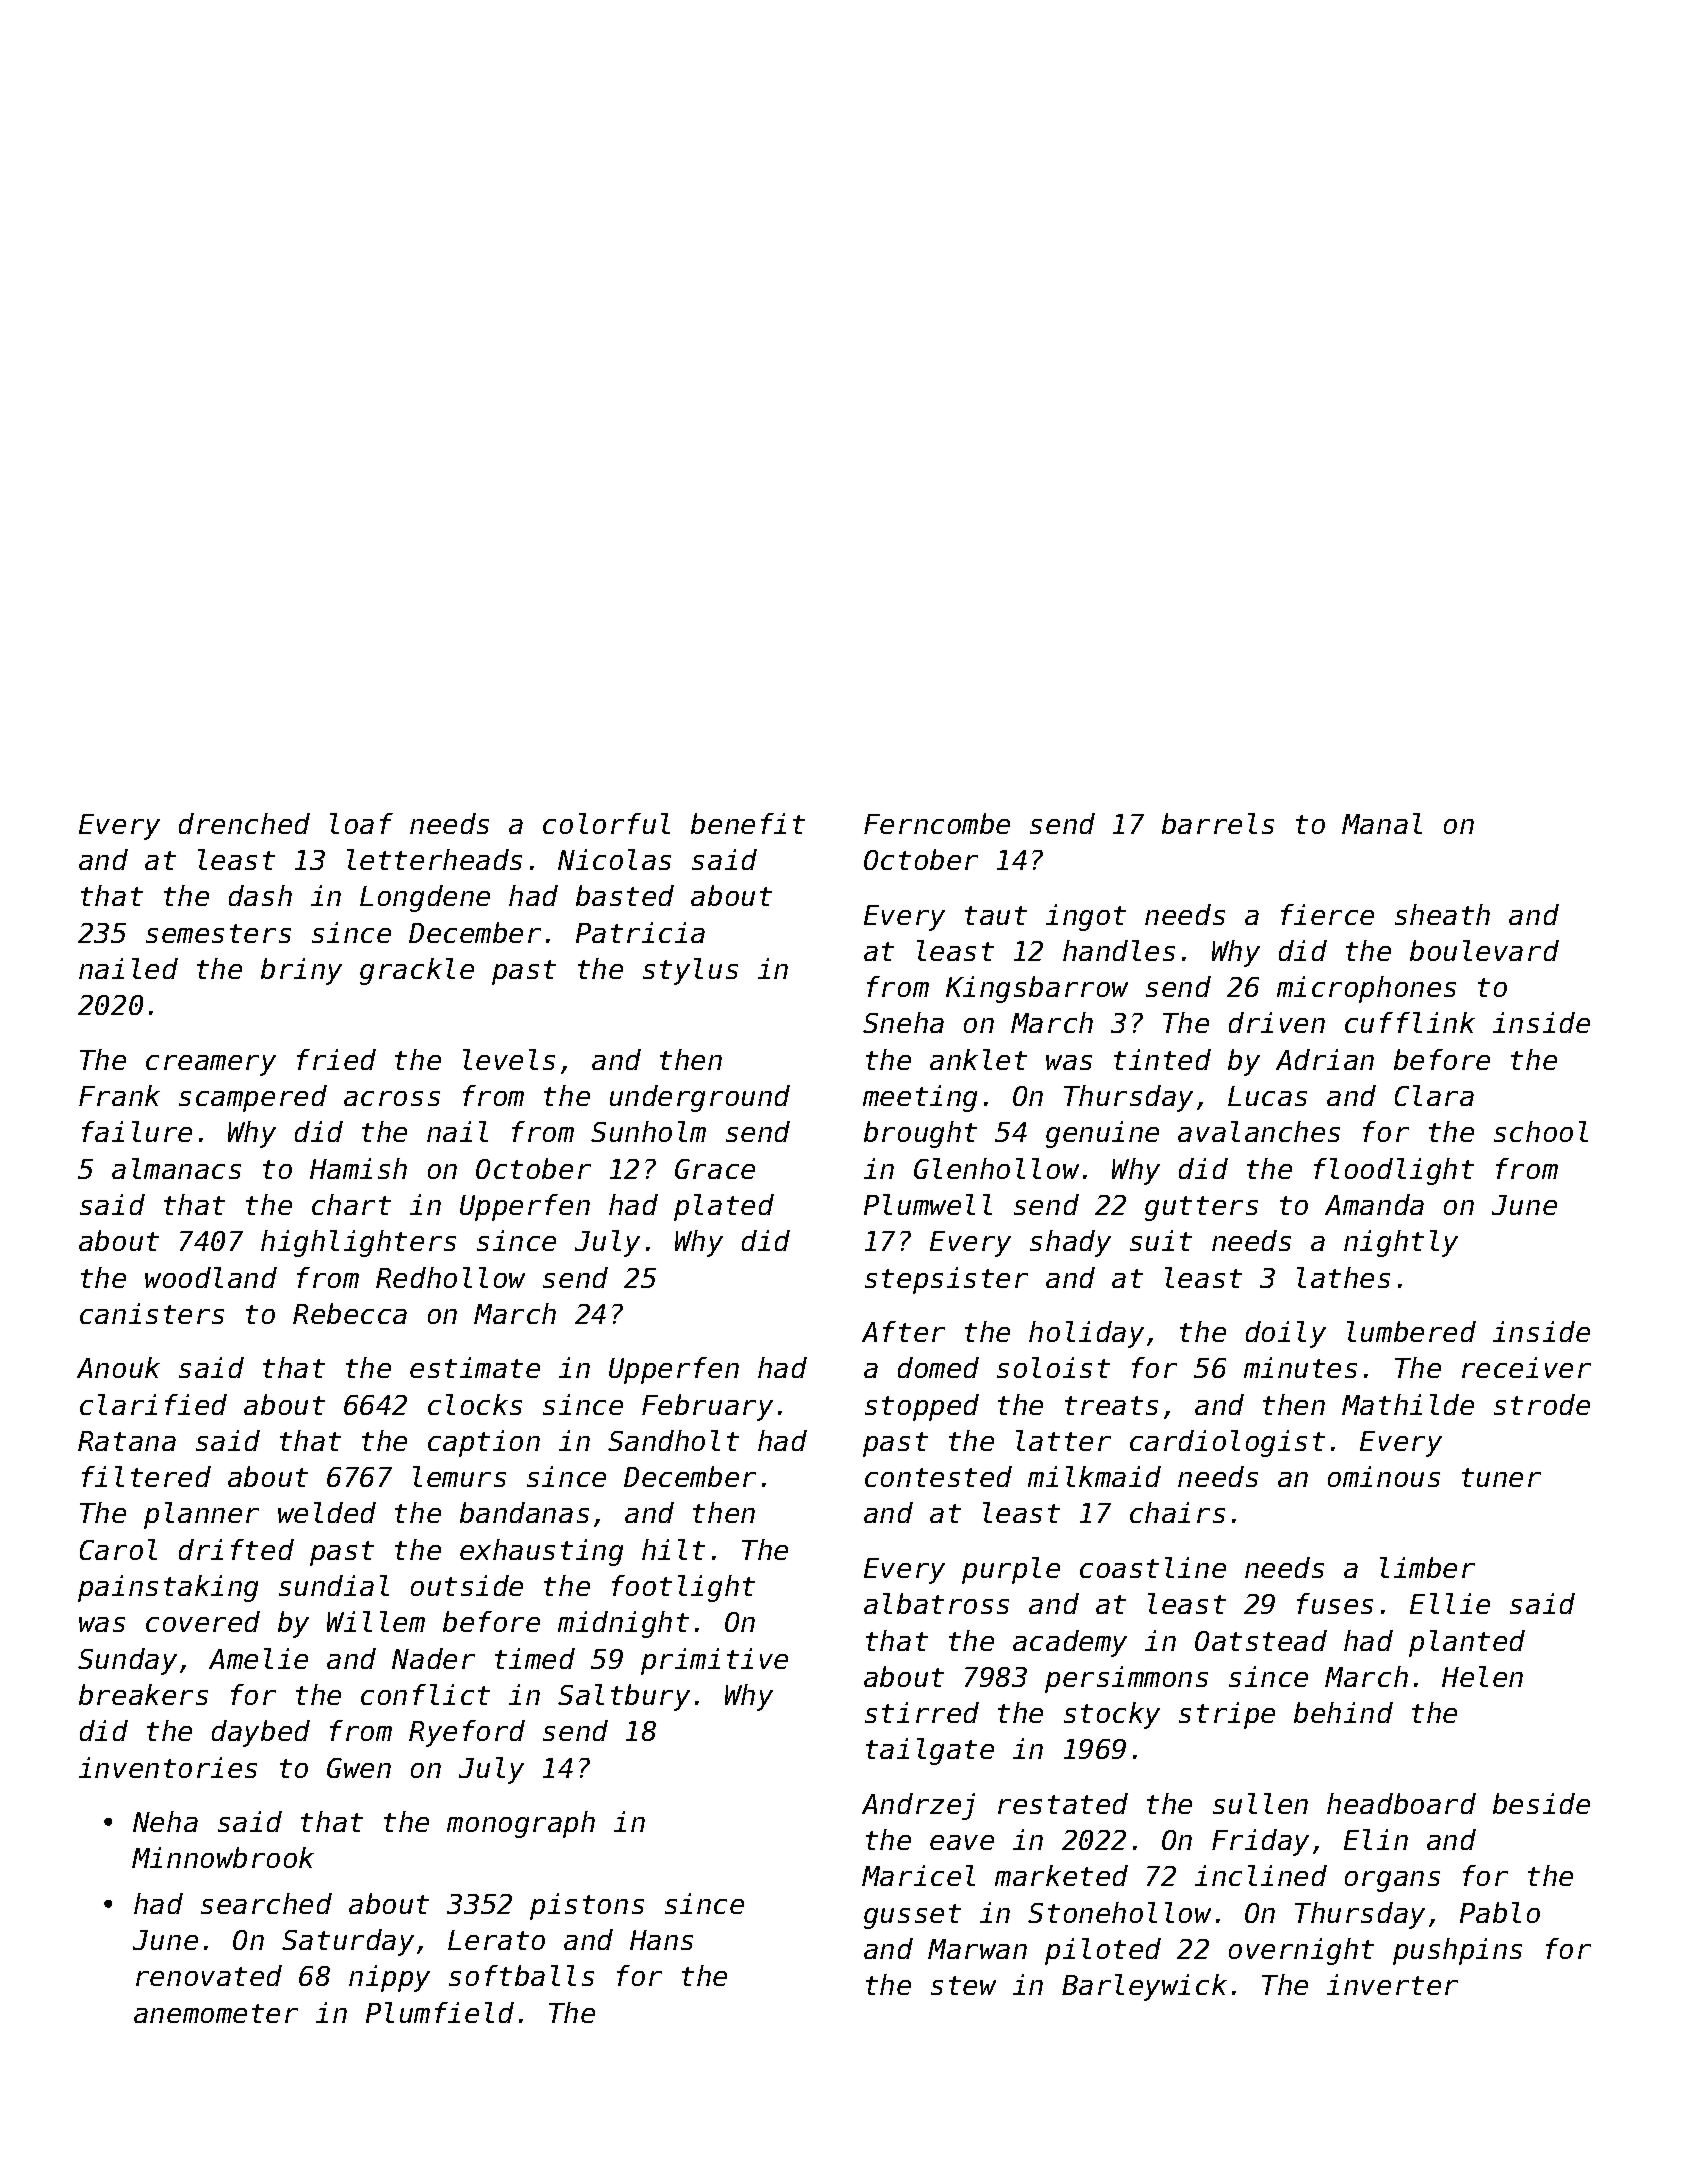 This screenshot has height=2178, width=1683. I want to click on Anouk, so click(118, 1367).
